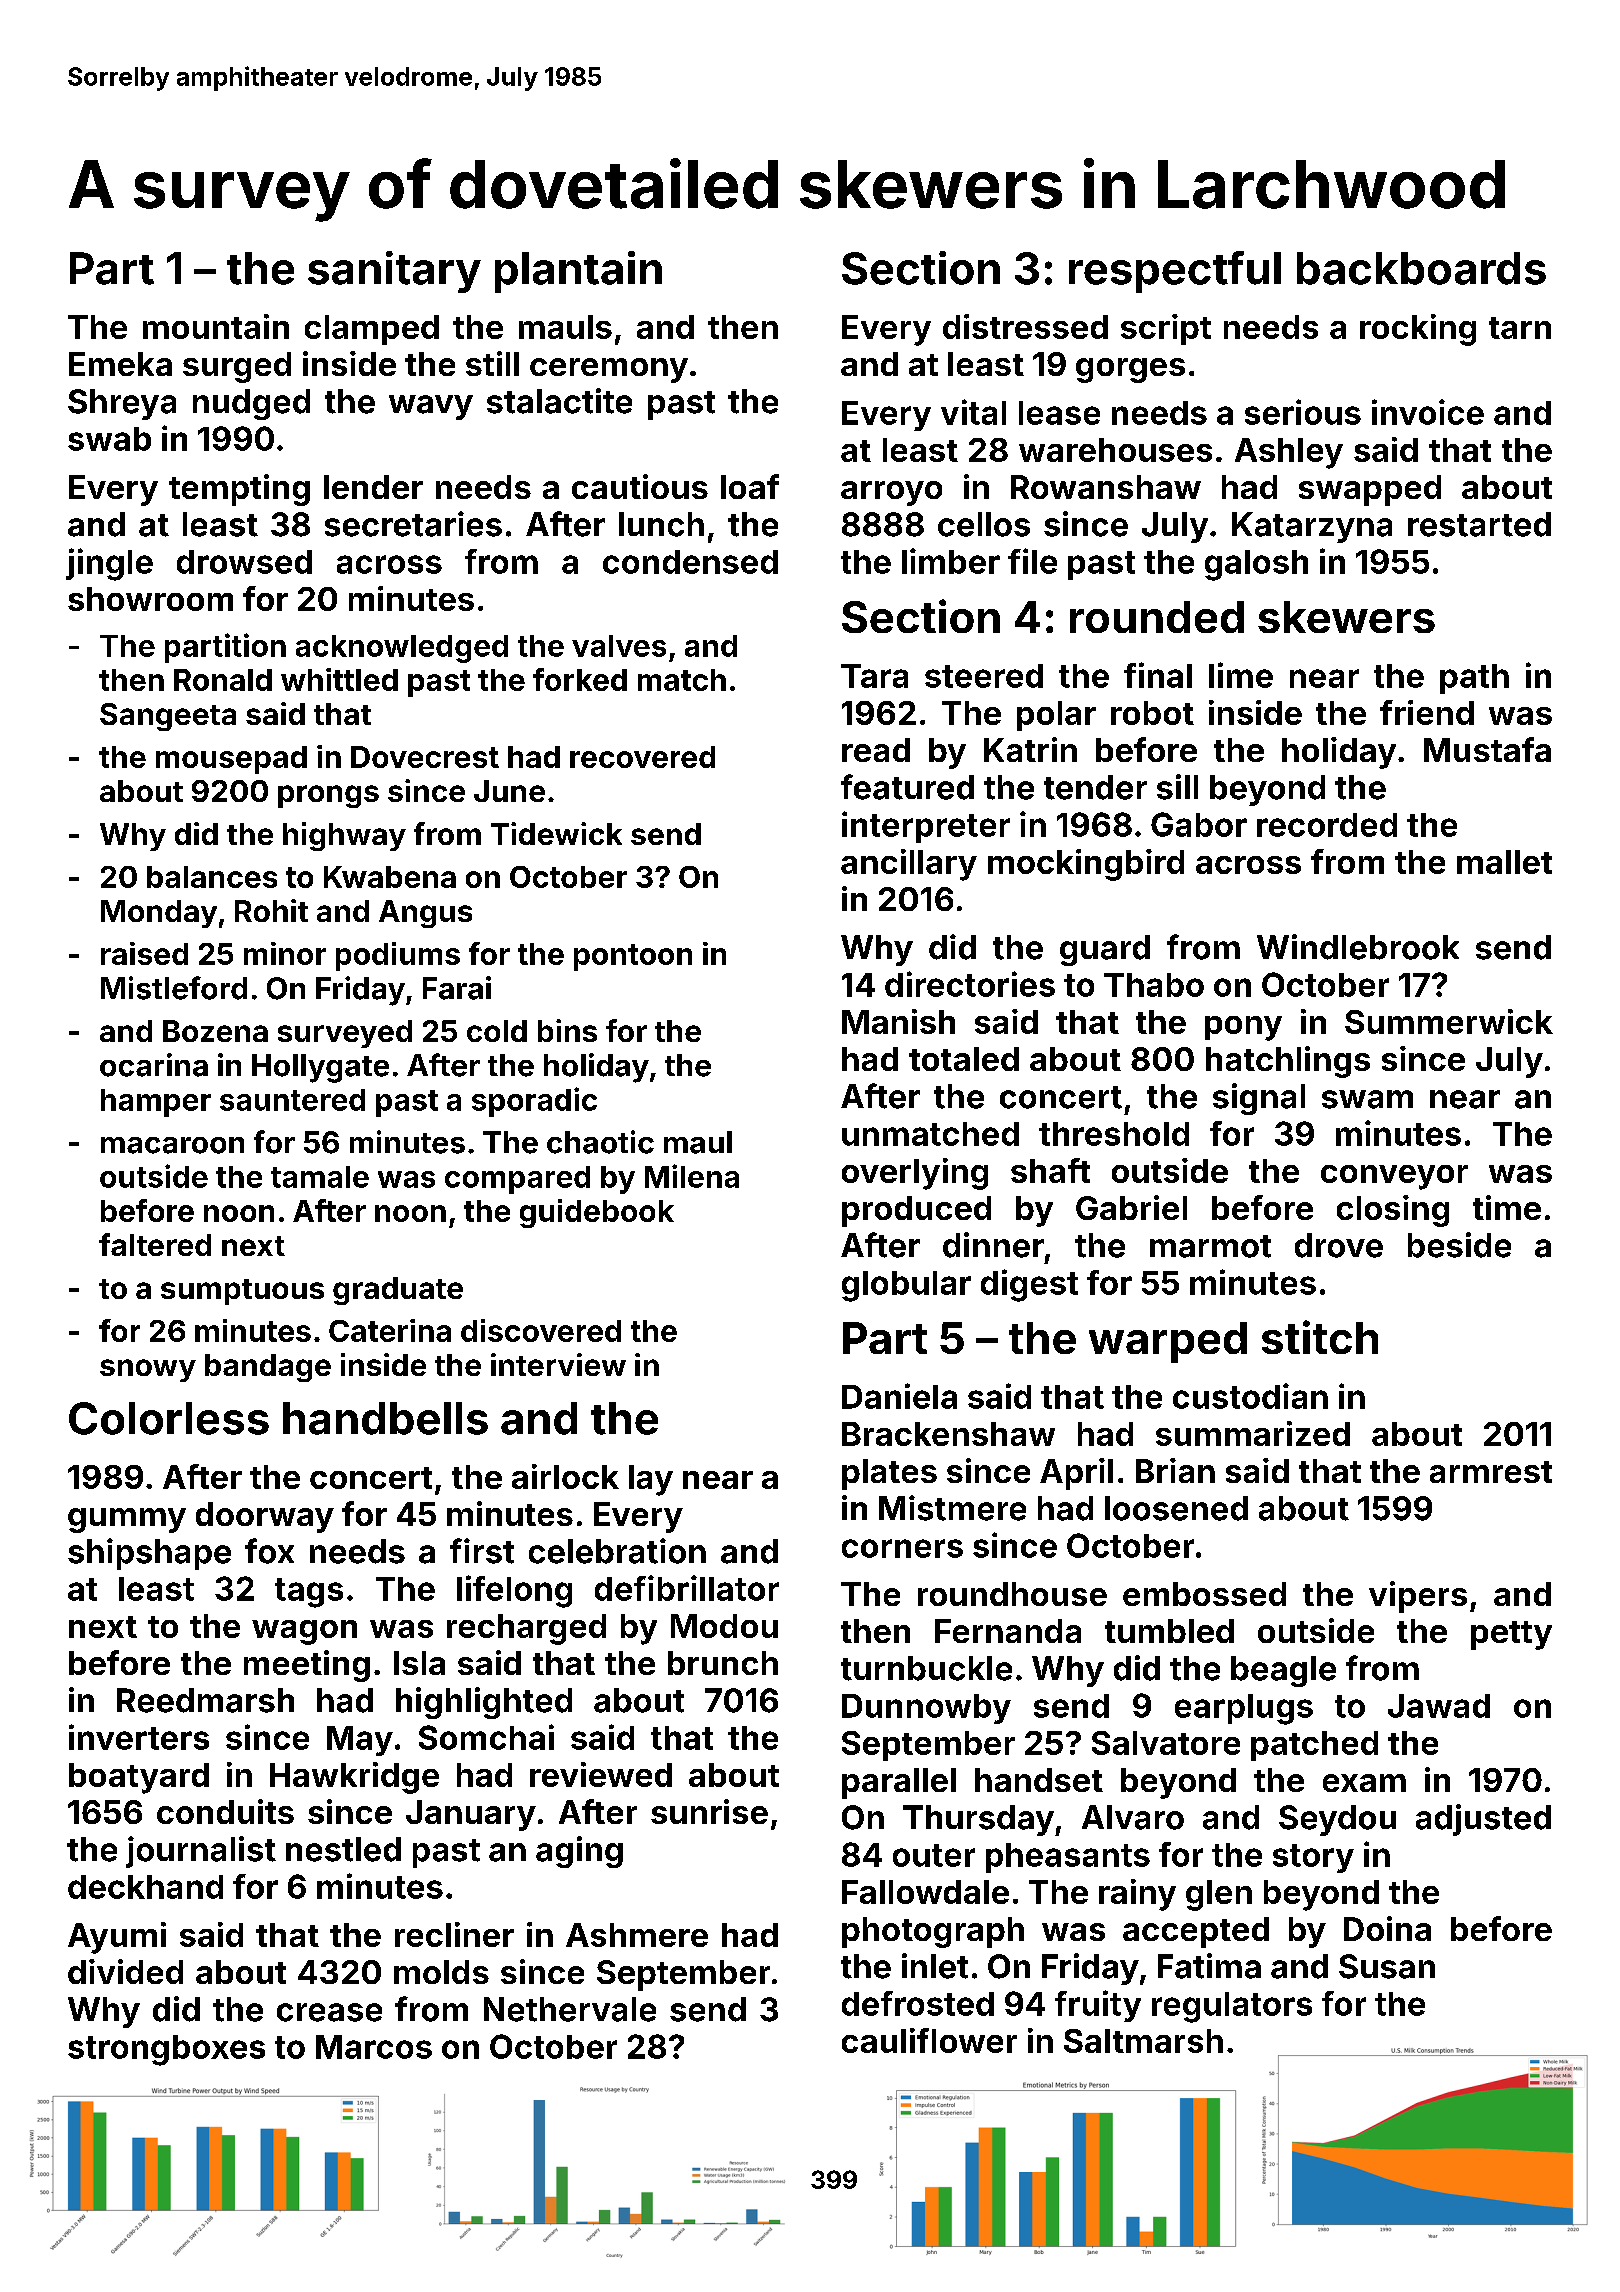 The height and width of the image is (2292, 1620). I want to click on nestled, so click(343, 1849).
